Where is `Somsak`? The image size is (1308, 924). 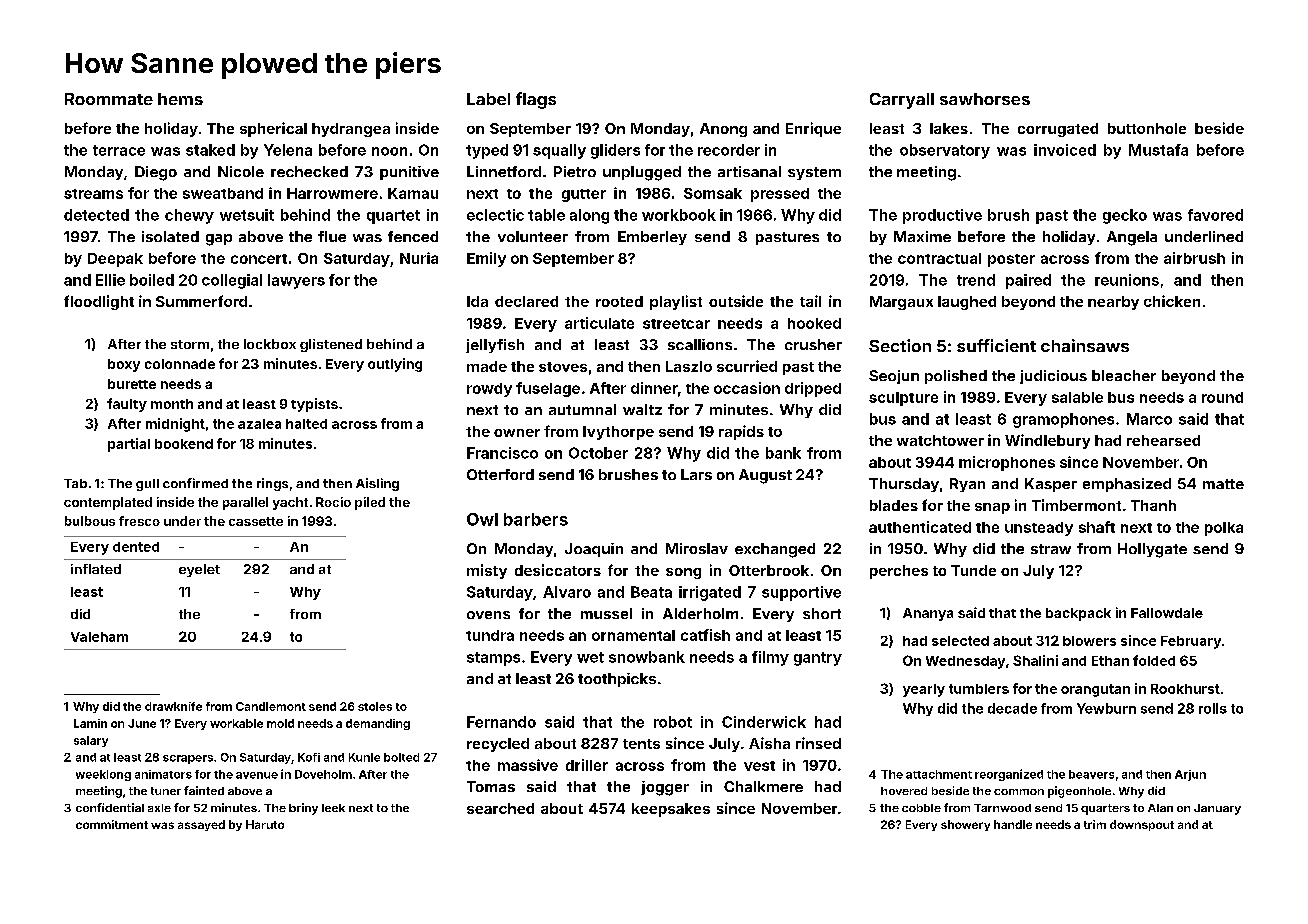 Somsak is located at coordinates (713, 193).
